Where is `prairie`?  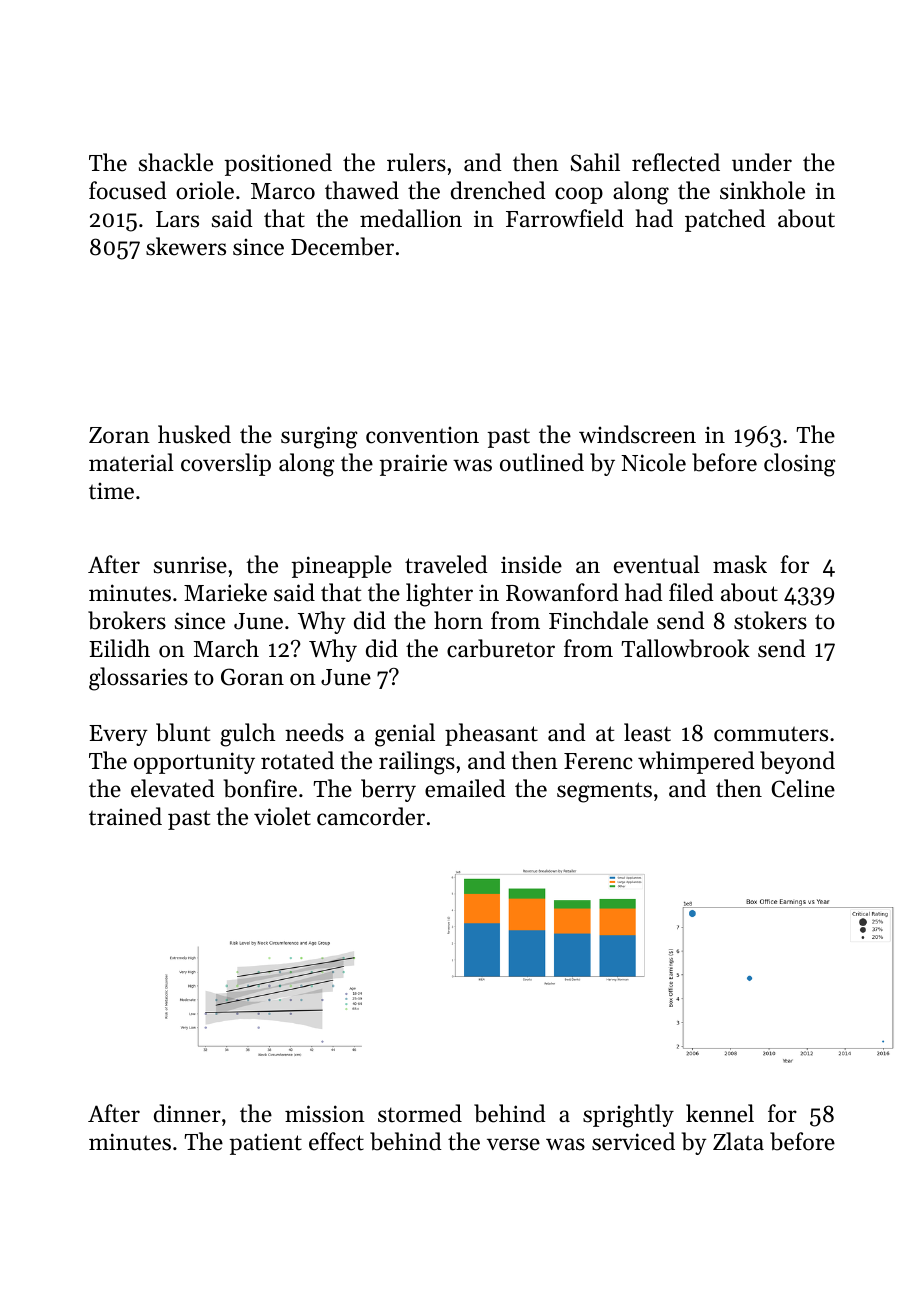 prairie is located at coordinates (413, 465).
